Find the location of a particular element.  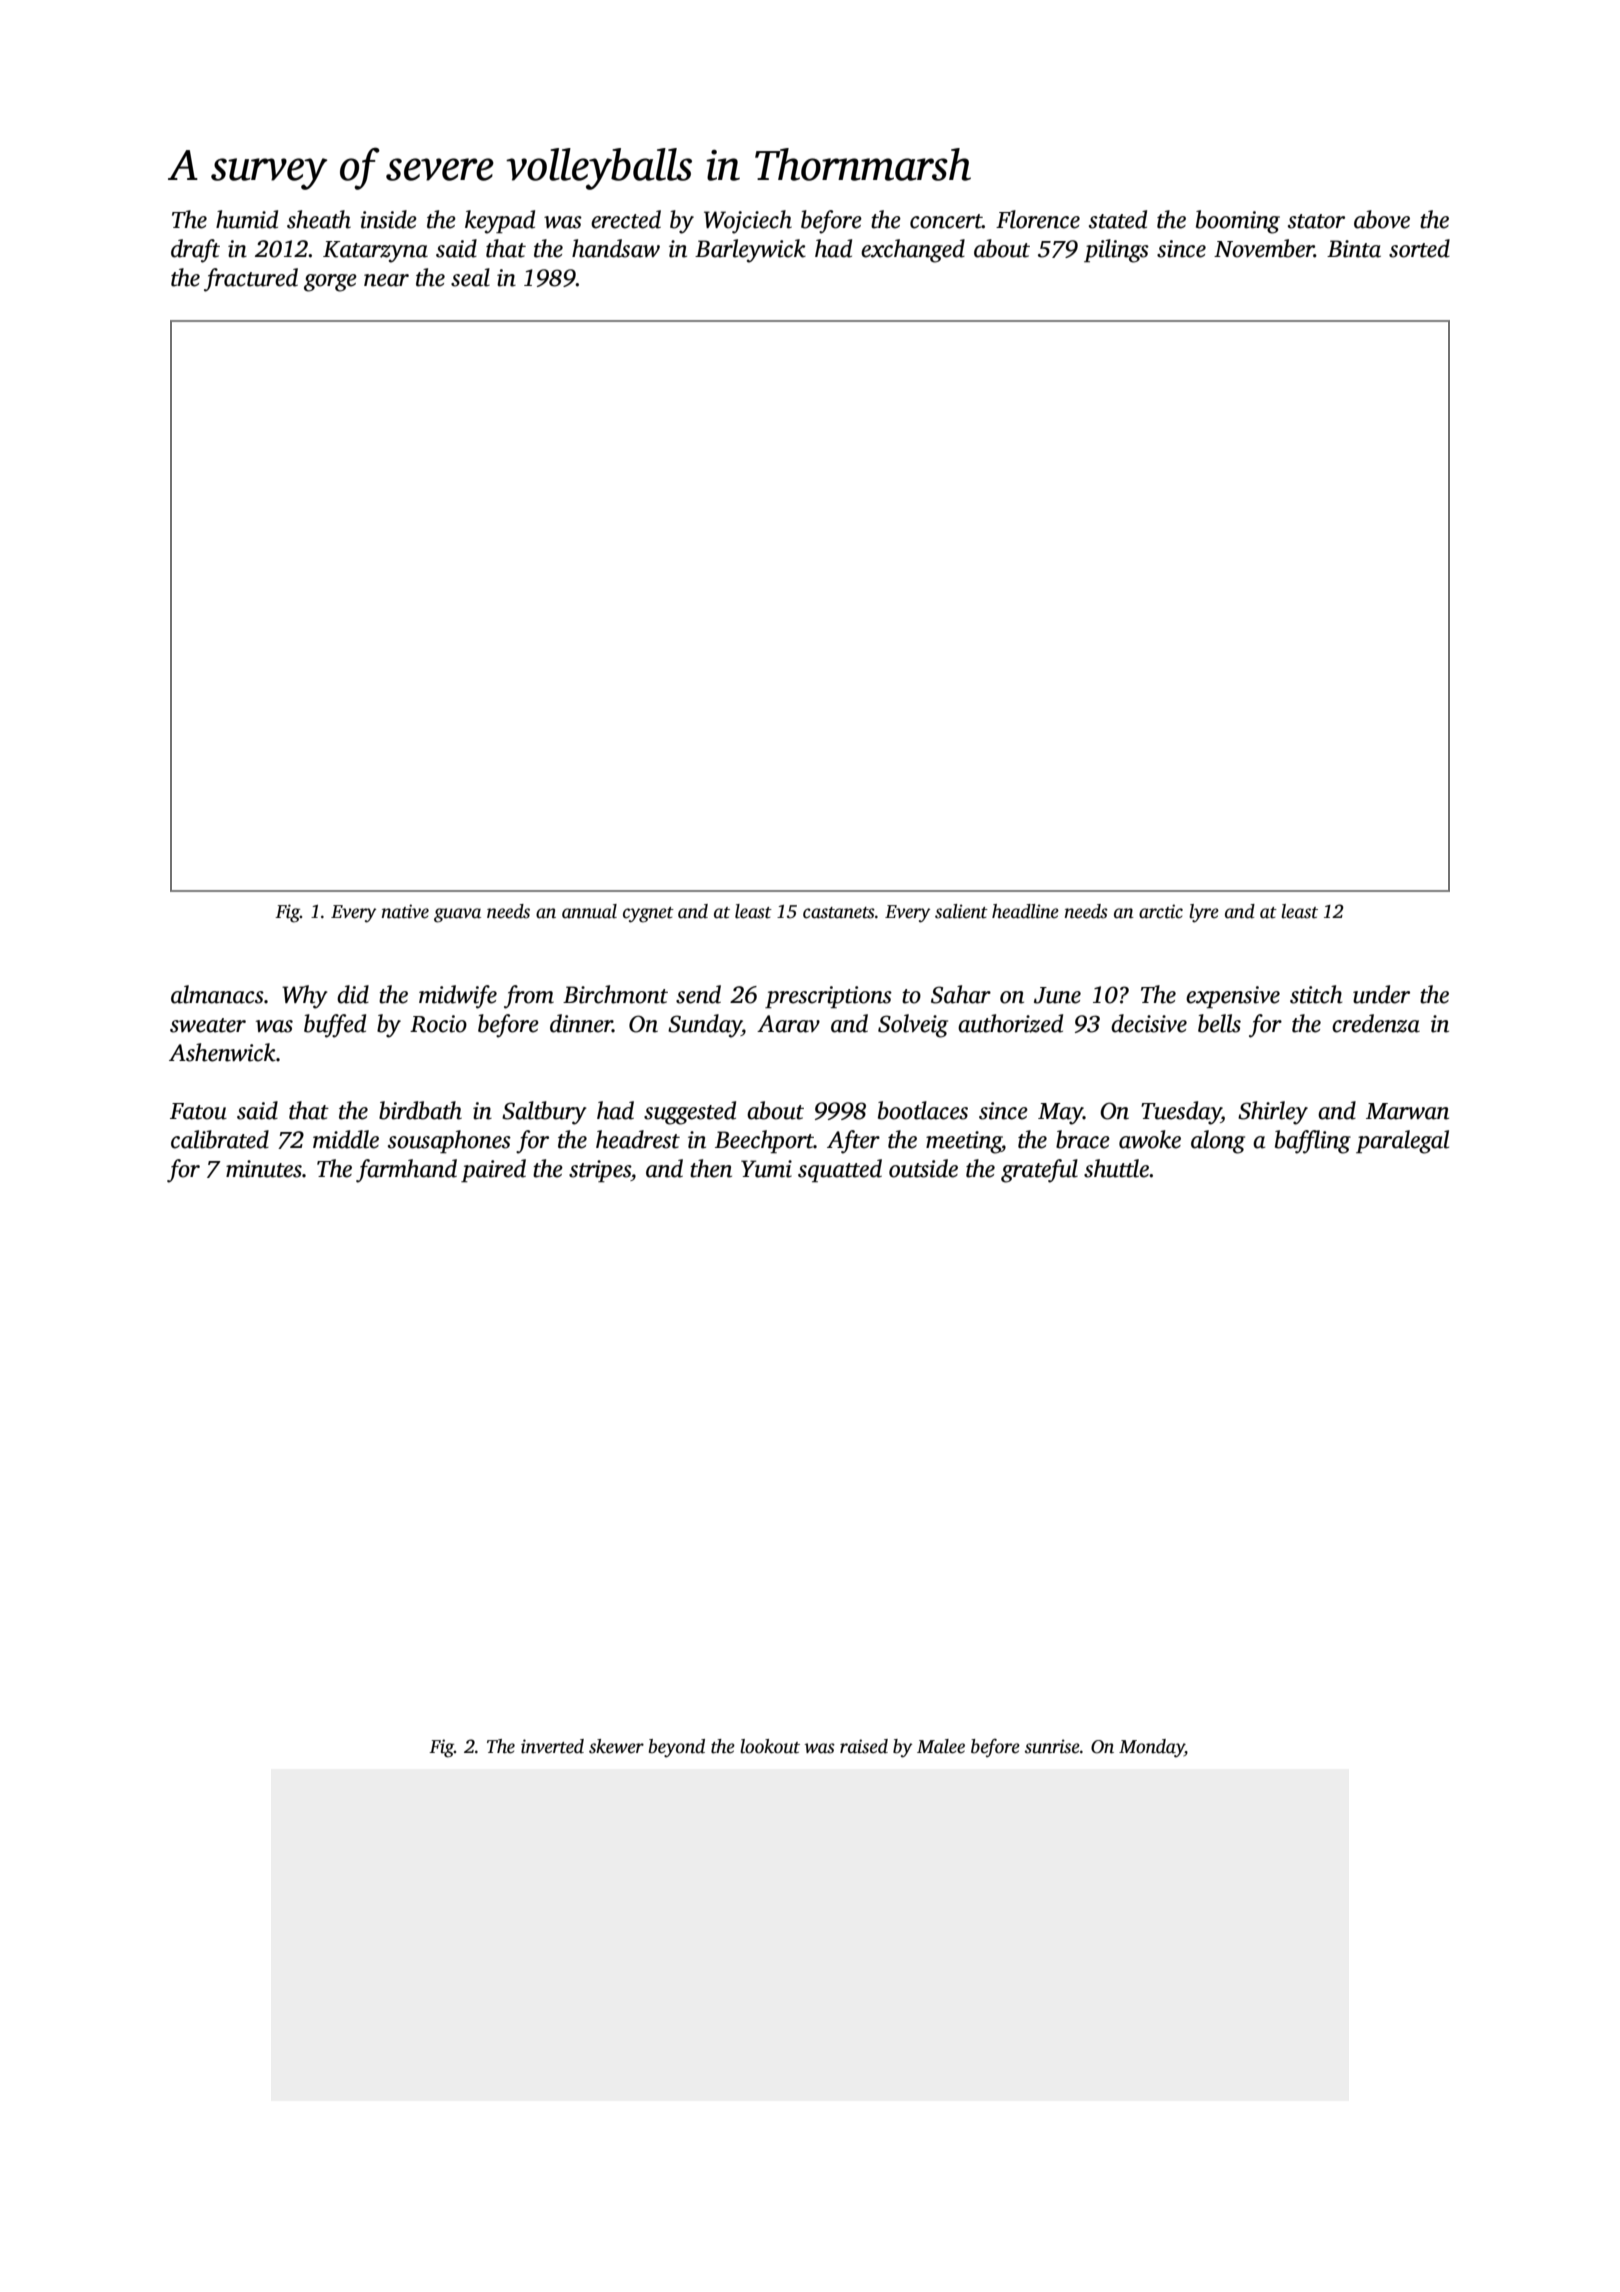

shuttle is located at coordinates (1117, 1168).
